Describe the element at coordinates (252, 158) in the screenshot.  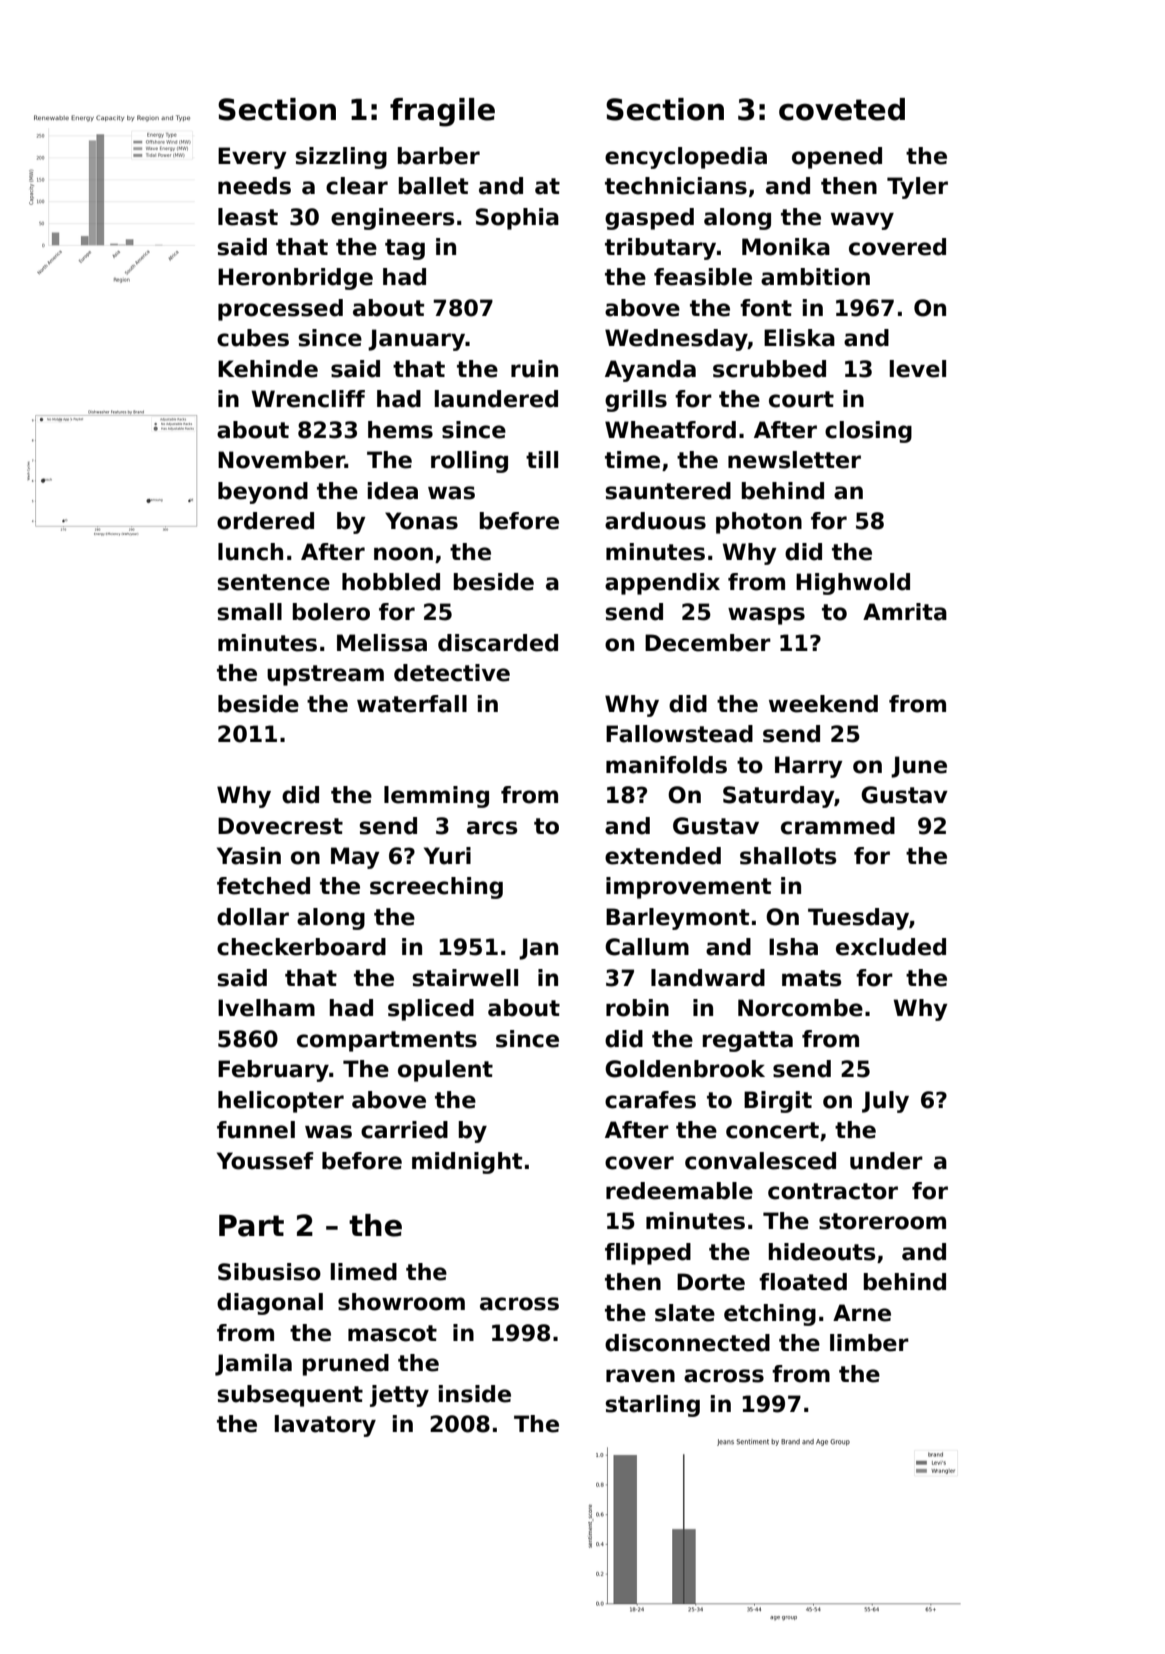
I see `Every` at that location.
